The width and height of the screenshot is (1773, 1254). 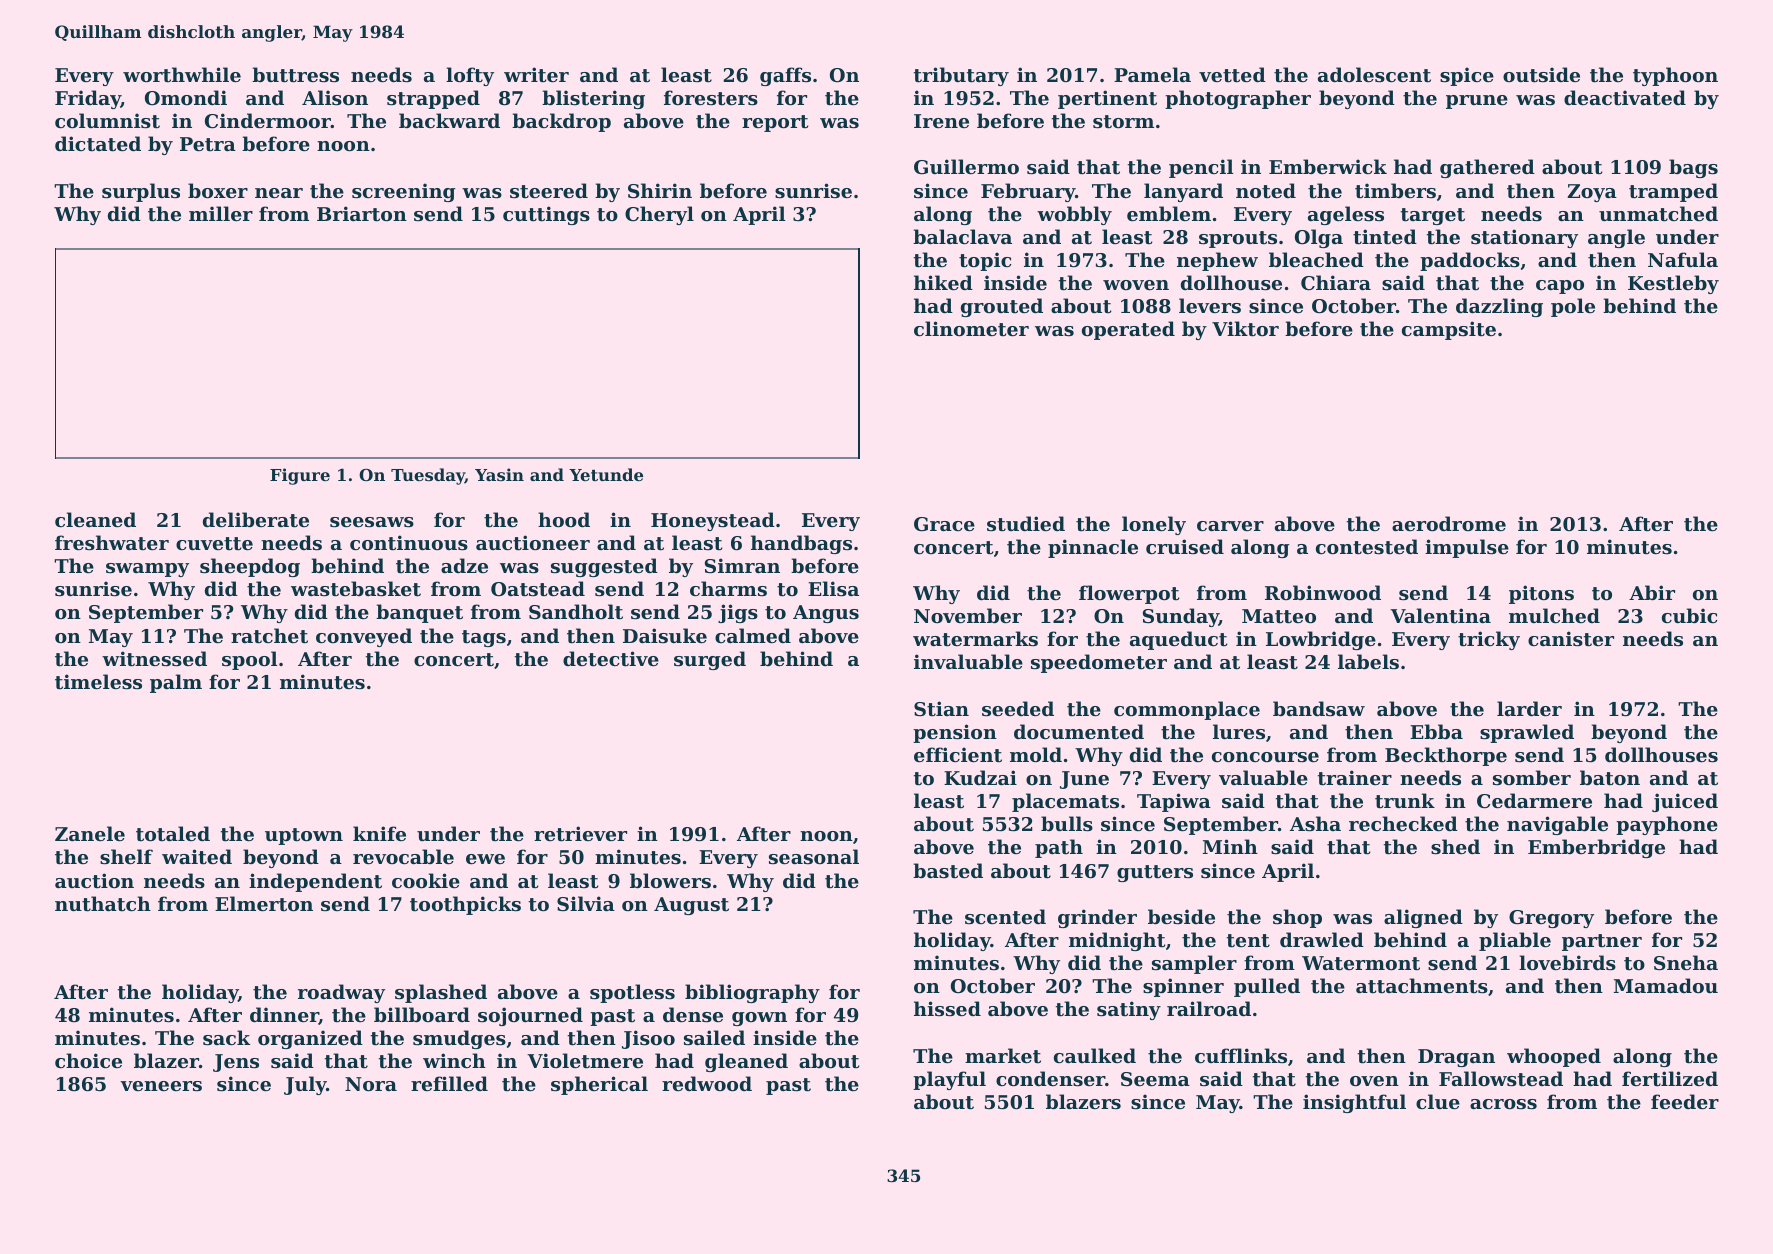 I want to click on ratchet, so click(x=269, y=636).
